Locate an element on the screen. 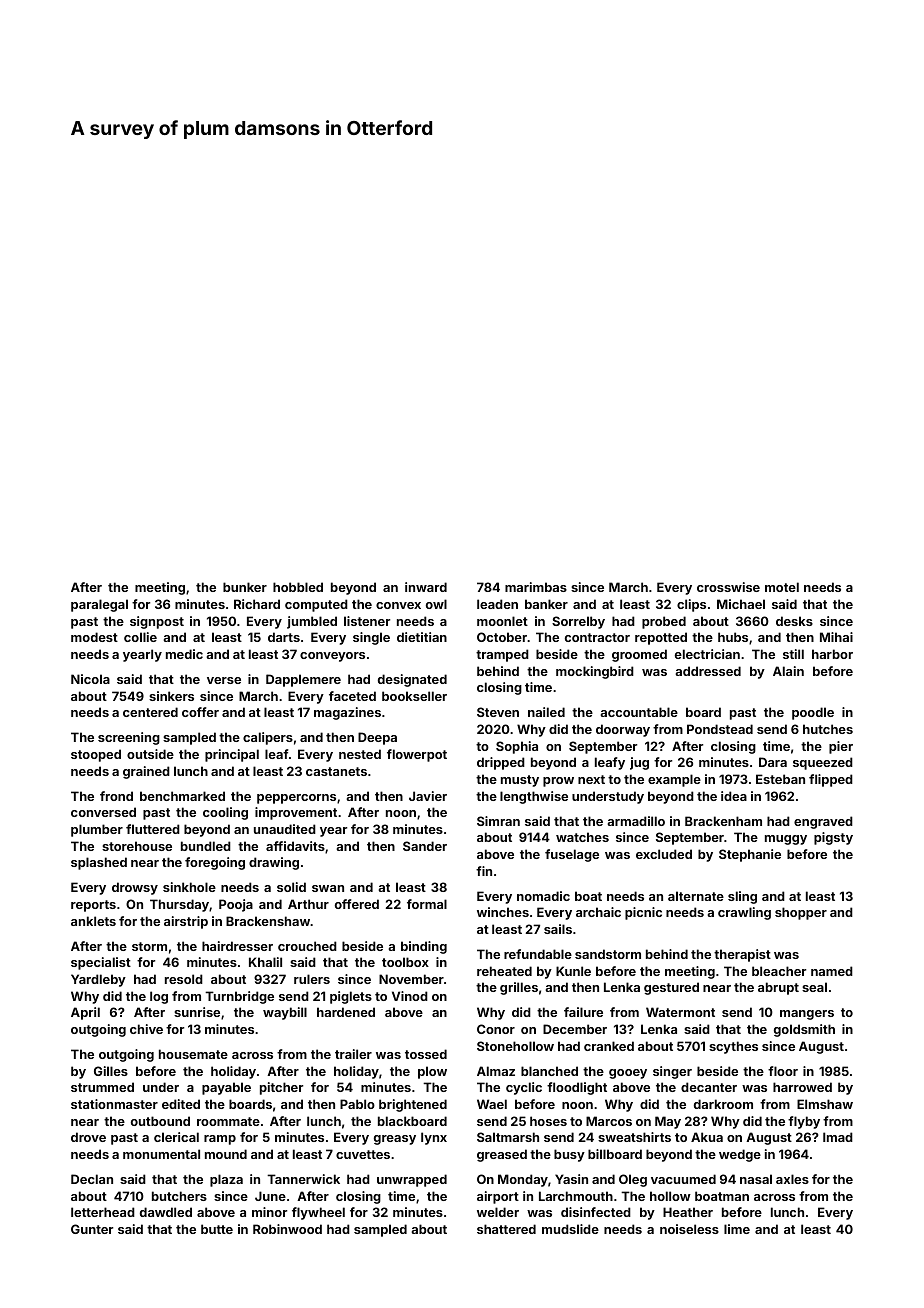  May is located at coordinates (668, 1122).
